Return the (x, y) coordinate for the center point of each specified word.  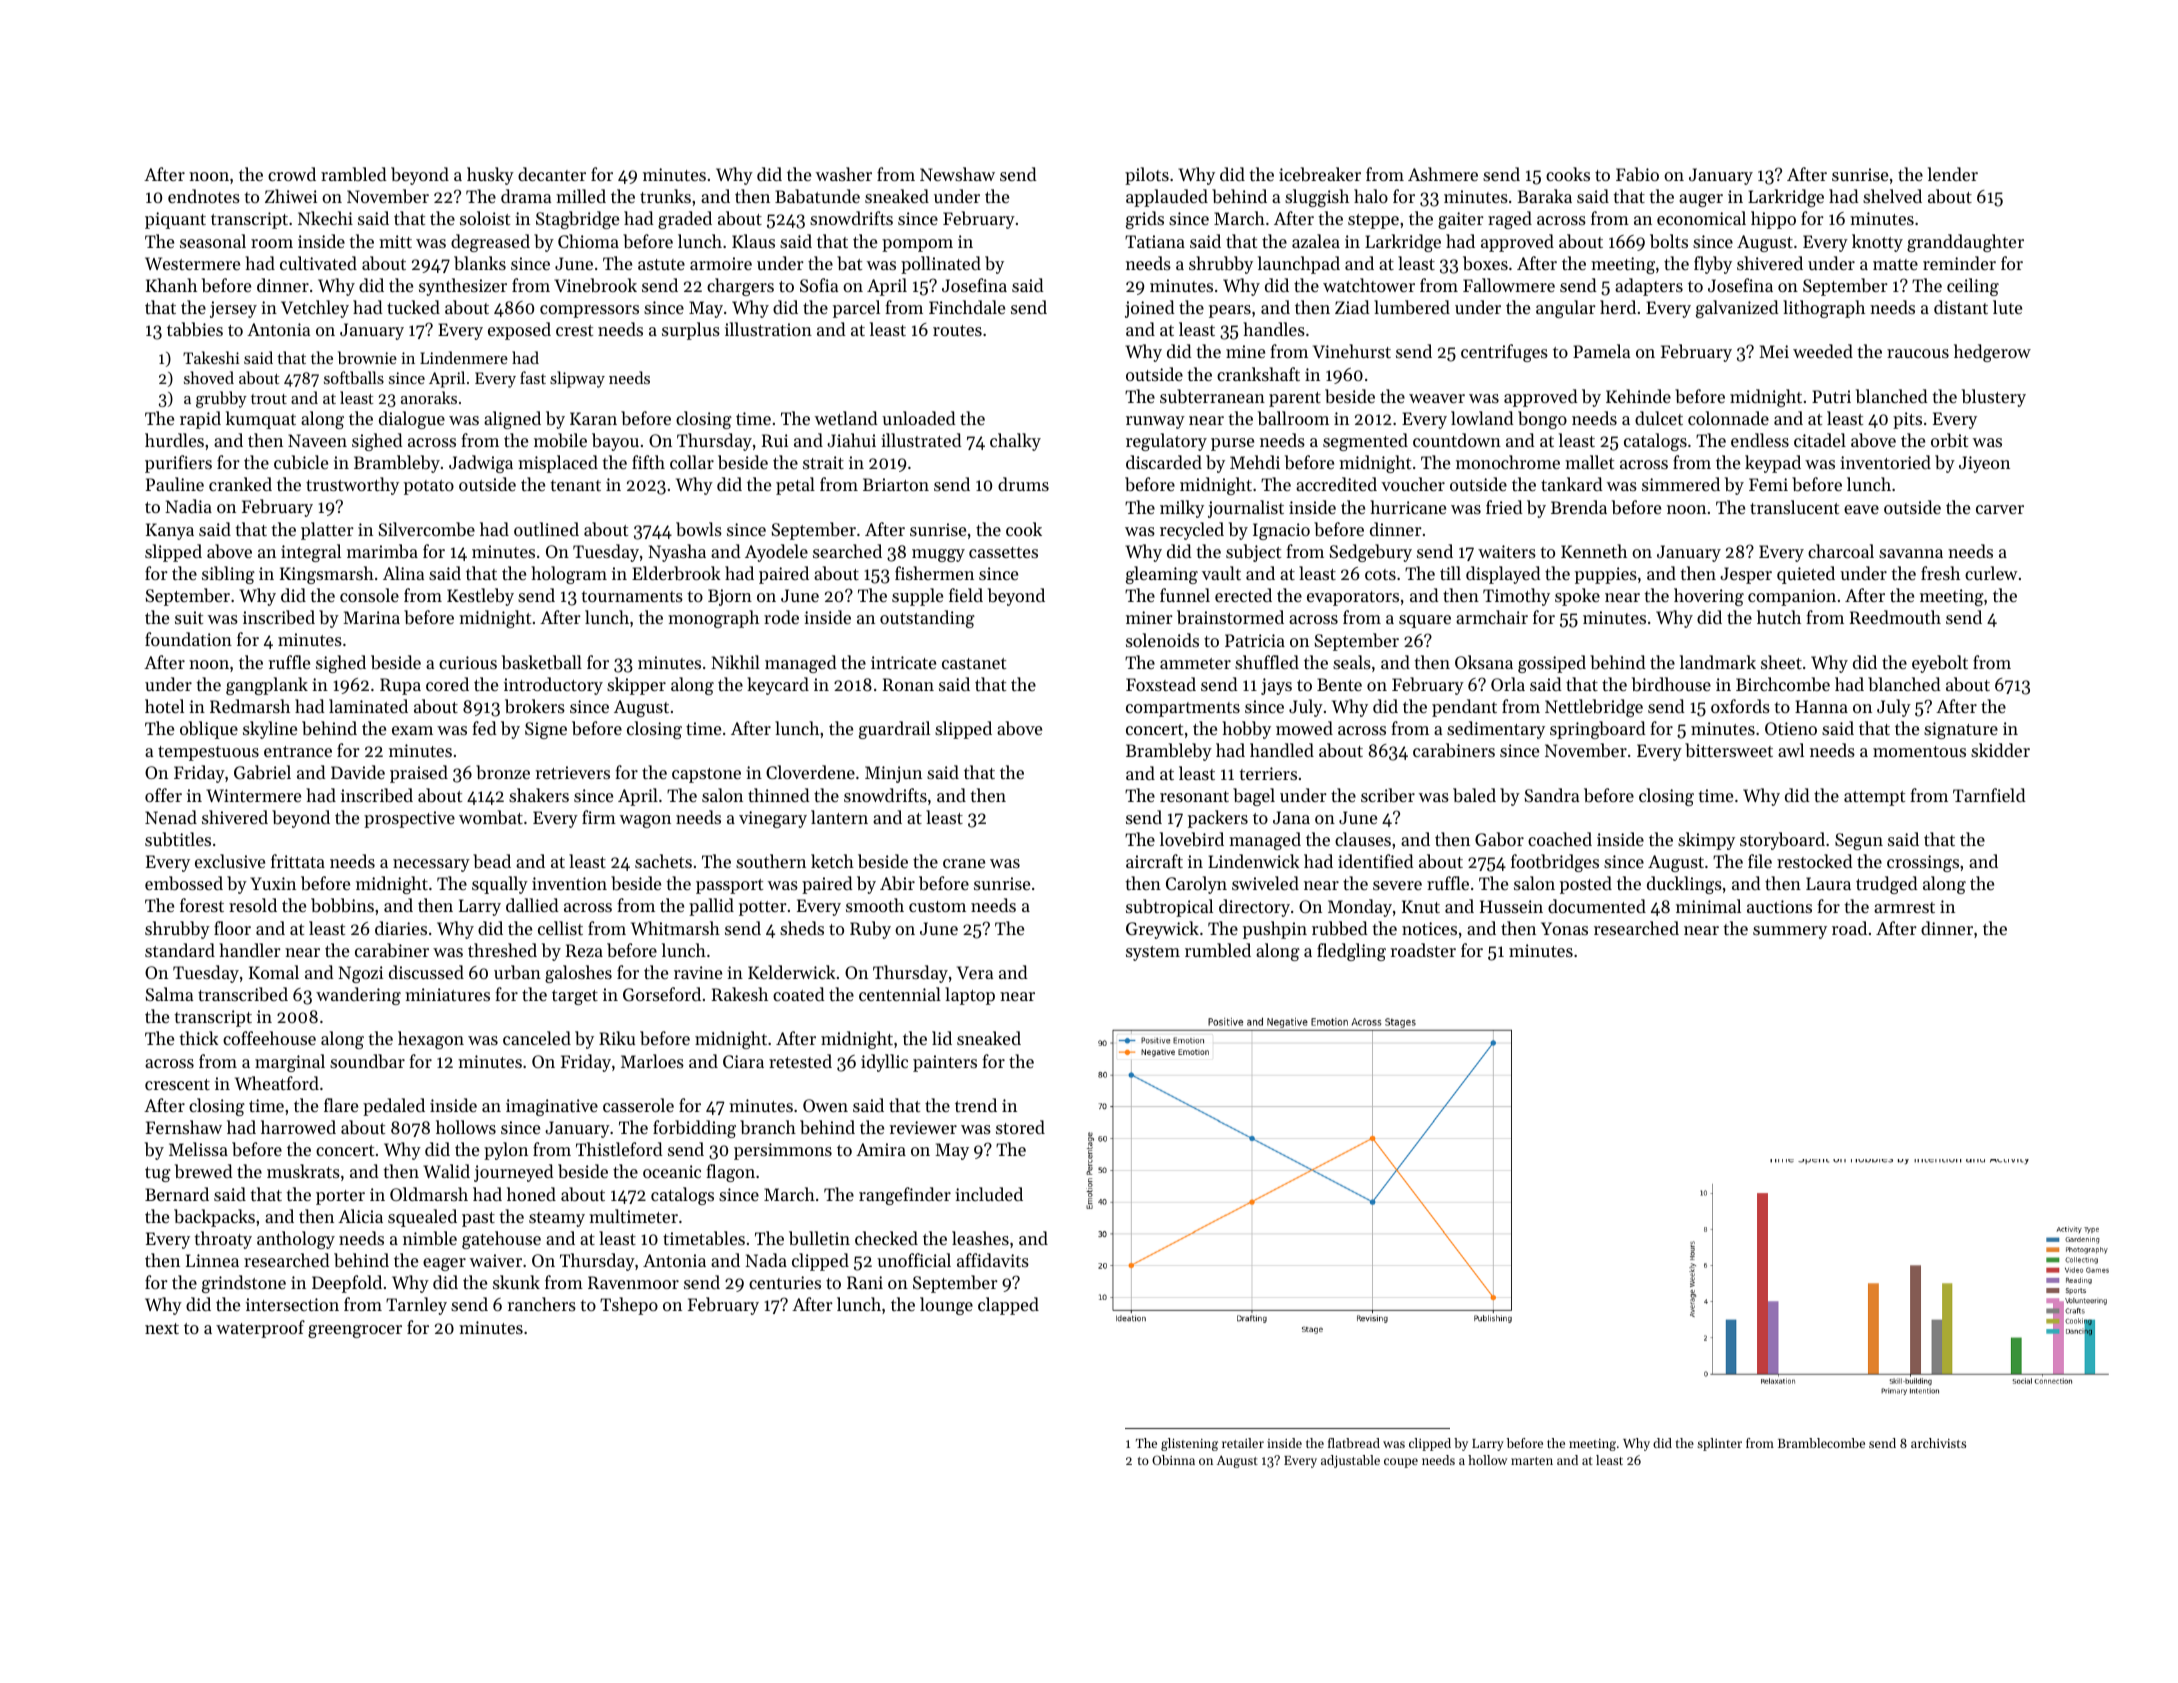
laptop (970, 996)
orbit (1949, 440)
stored (1020, 1127)
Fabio (1637, 174)
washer (844, 174)
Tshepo (629, 1306)
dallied (532, 905)
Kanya (170, 531)
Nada (766, 1260)
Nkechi (325, 218)
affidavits (993, 1260)
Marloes (652, 1061)
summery (1790, 932)
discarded (1164, 462)
